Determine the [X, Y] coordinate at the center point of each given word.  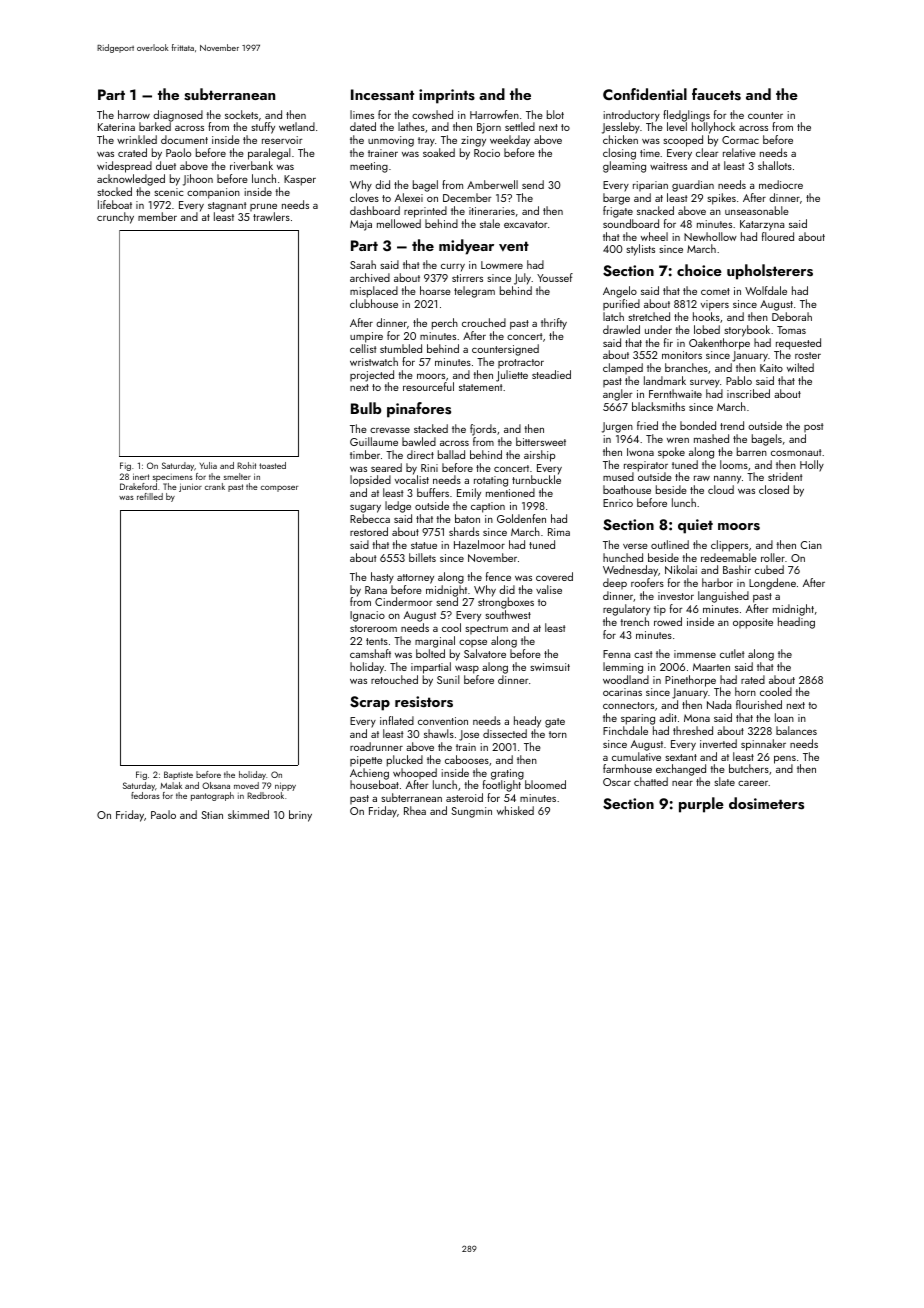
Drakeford [138, 486]
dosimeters [766, 803]
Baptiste [178, 775]
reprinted [425, 212]
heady [527, 722]
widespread [124, 167]
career [753, 783]
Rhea [415, 810]
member [157, 216]
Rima [559, 532]
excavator [526, 224]
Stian [212, 815]
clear [707, 152]
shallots [775, 165]
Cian [811, 545]
